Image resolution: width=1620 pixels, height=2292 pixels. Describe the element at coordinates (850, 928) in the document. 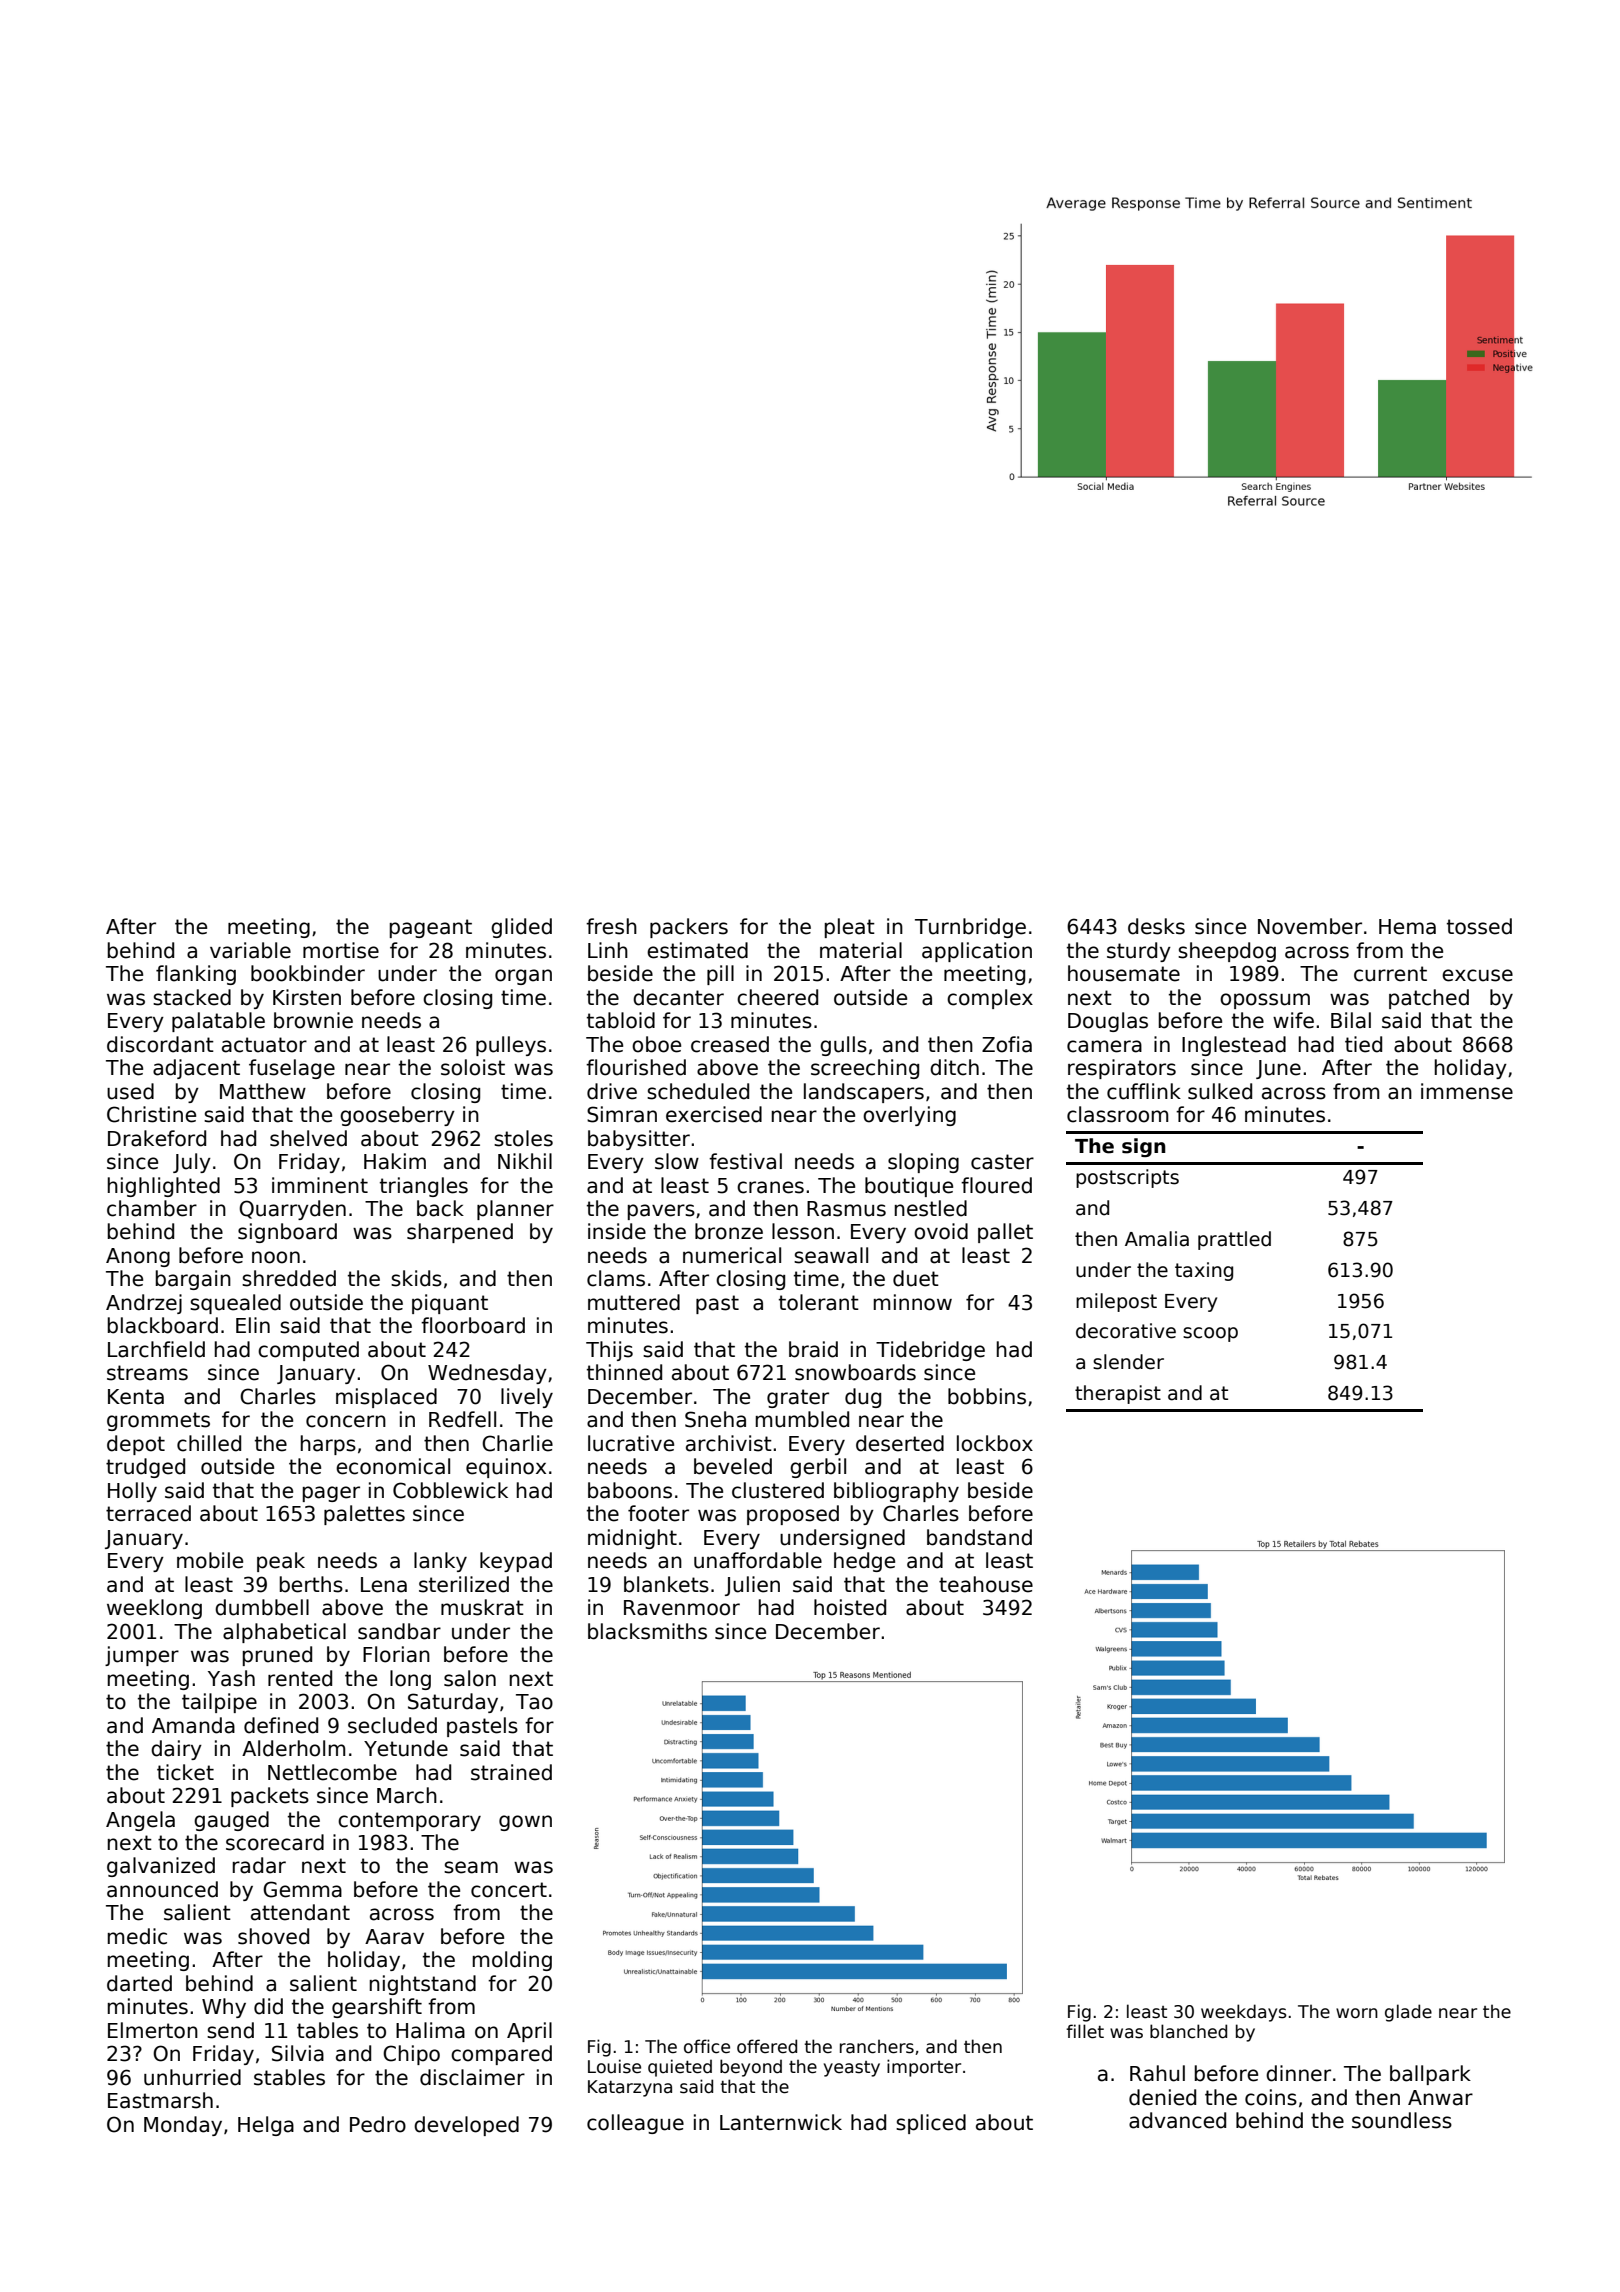

I see `pleat` at that location.
